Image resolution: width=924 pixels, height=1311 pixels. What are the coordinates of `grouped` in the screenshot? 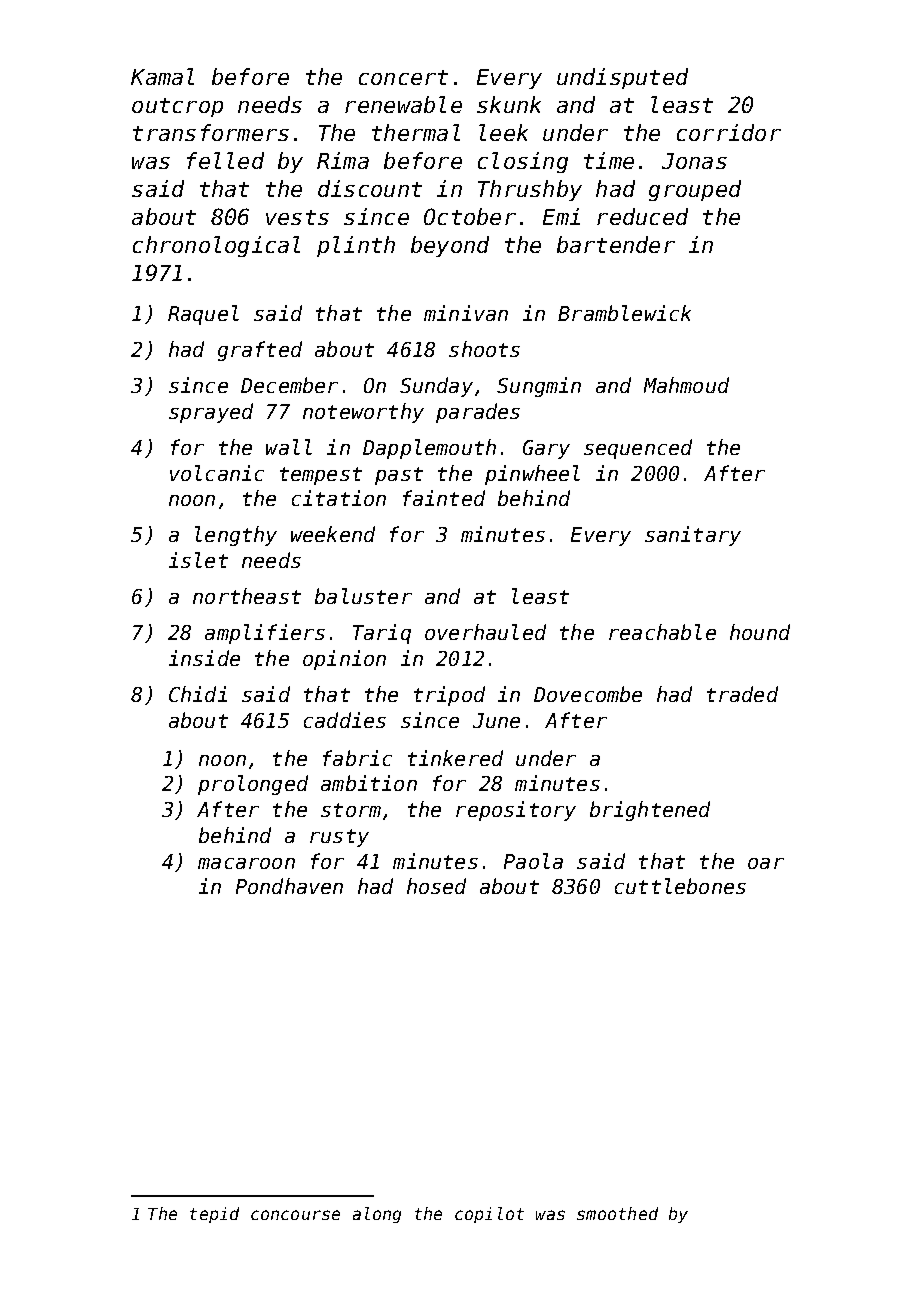 It's located at (695, 190).
